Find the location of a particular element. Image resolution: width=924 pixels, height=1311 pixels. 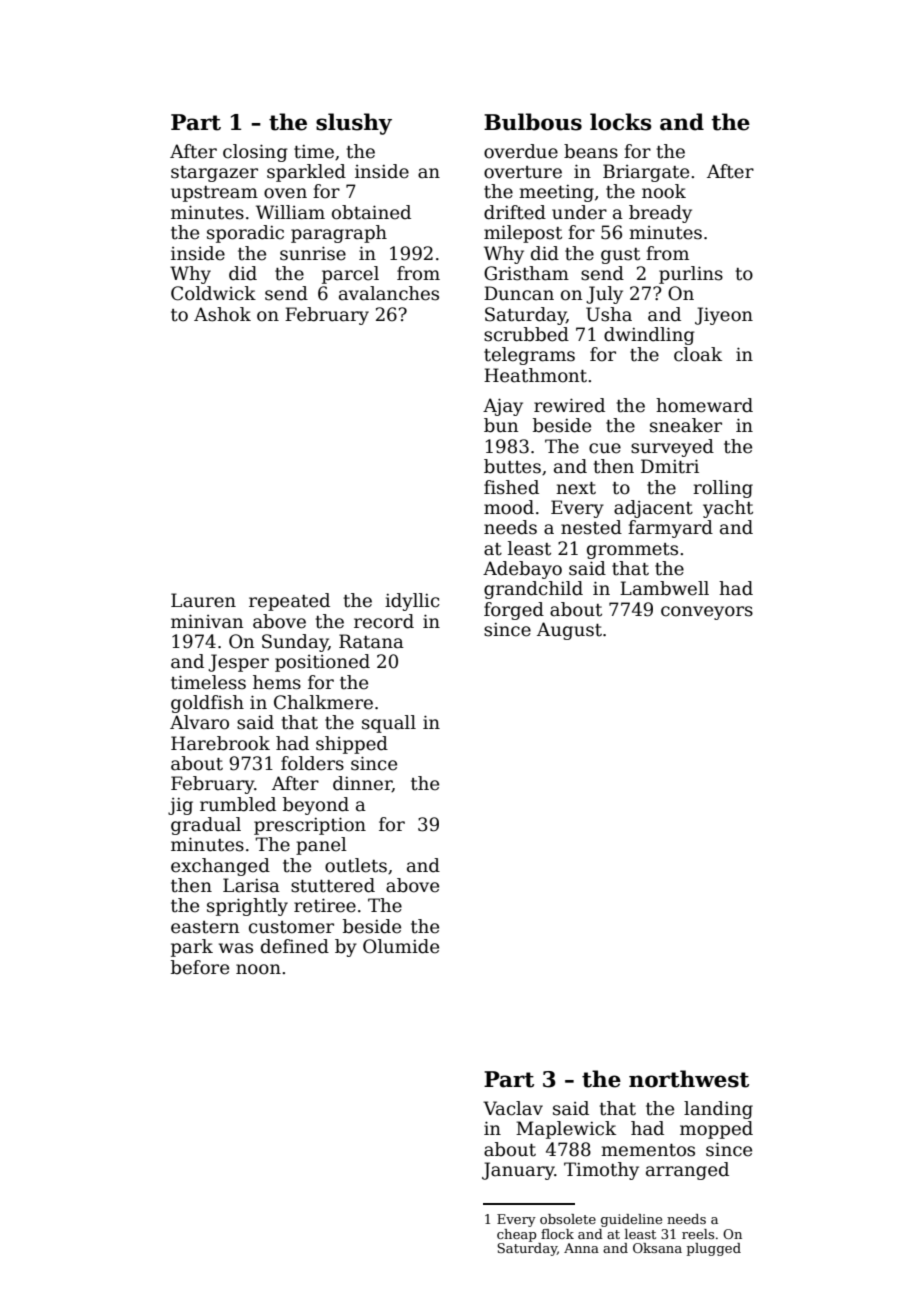

locks is located at coordinates (621, 122).
